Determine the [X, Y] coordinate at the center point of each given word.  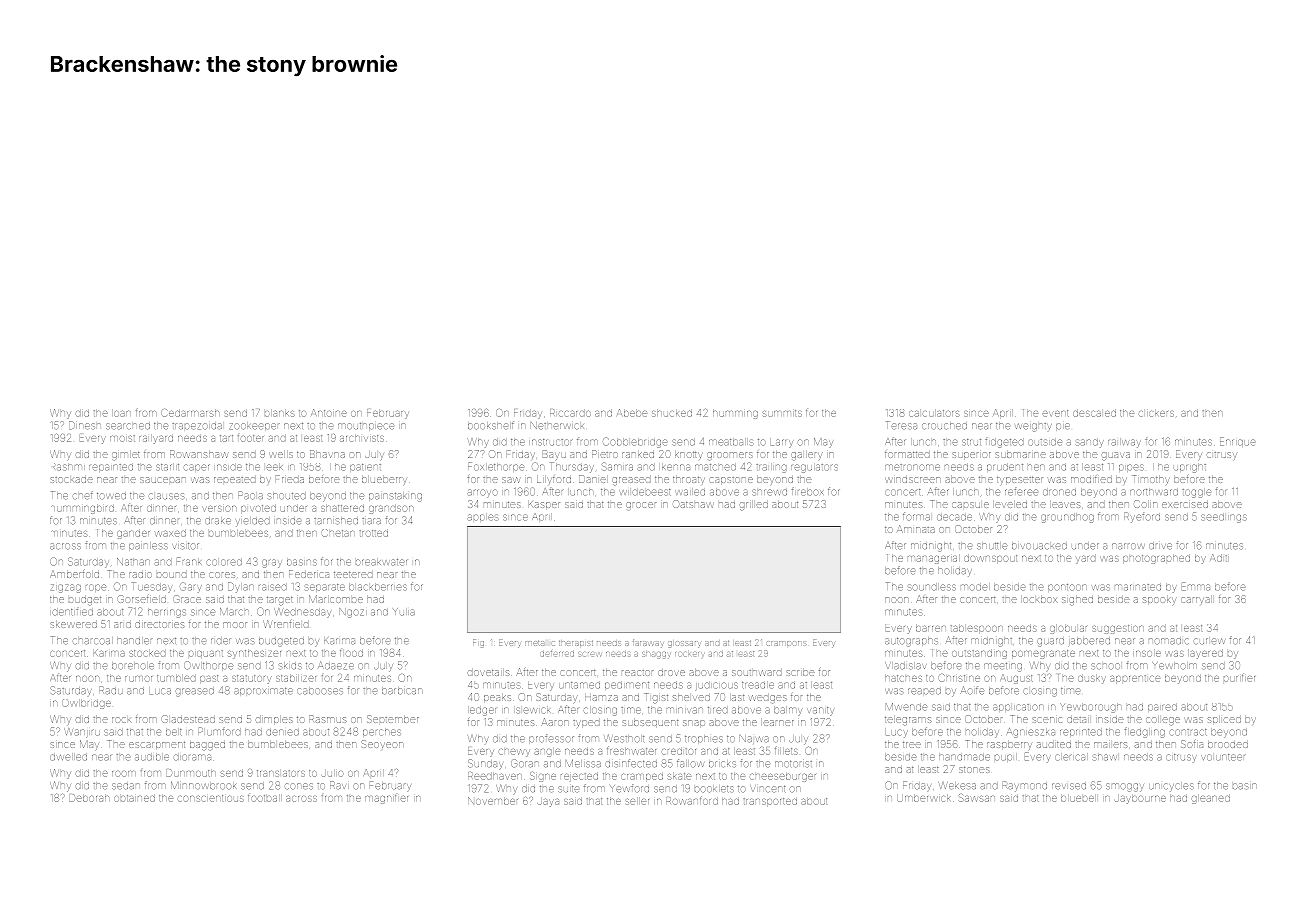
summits [782, 413]
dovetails [488, 672]
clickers [1156, 413]
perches [381, 732]
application [1017, 708]
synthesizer [254, 654]
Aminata [916, 529]
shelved [691, 697]
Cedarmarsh [190, 413]
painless [148, 546]
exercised [1185, 504]
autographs [911, 642]
